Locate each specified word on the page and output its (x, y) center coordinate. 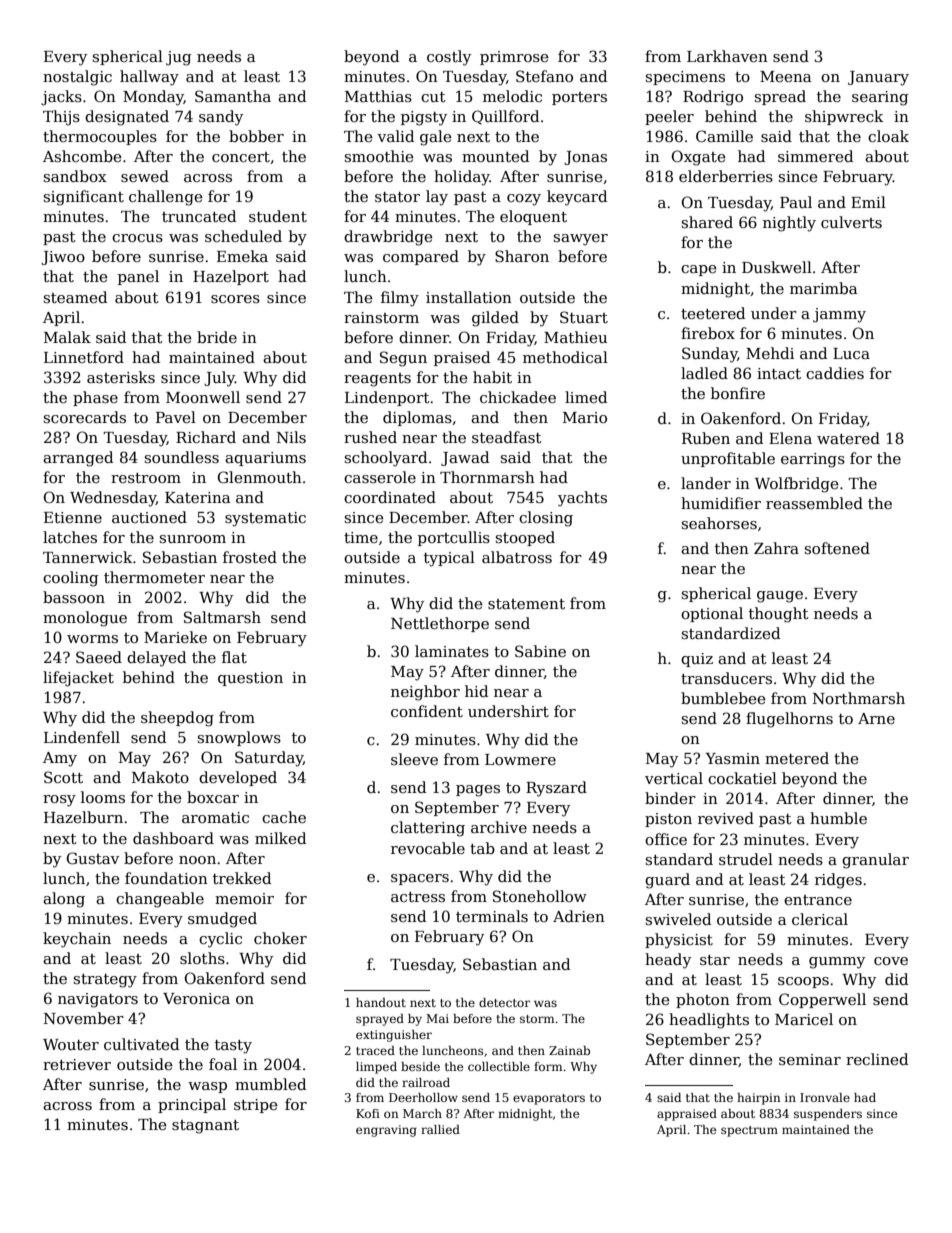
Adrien (579, 916)
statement (526, 604)
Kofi (368, 1113)
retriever (77, 1064)
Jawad (465, 458)
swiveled (678, 919)
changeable (160, 900)
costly (449, 58)
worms (92, 639)
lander (706, 483)
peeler (669, 117)
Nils (291, 437)
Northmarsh (859, 698)
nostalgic (77, 78)
